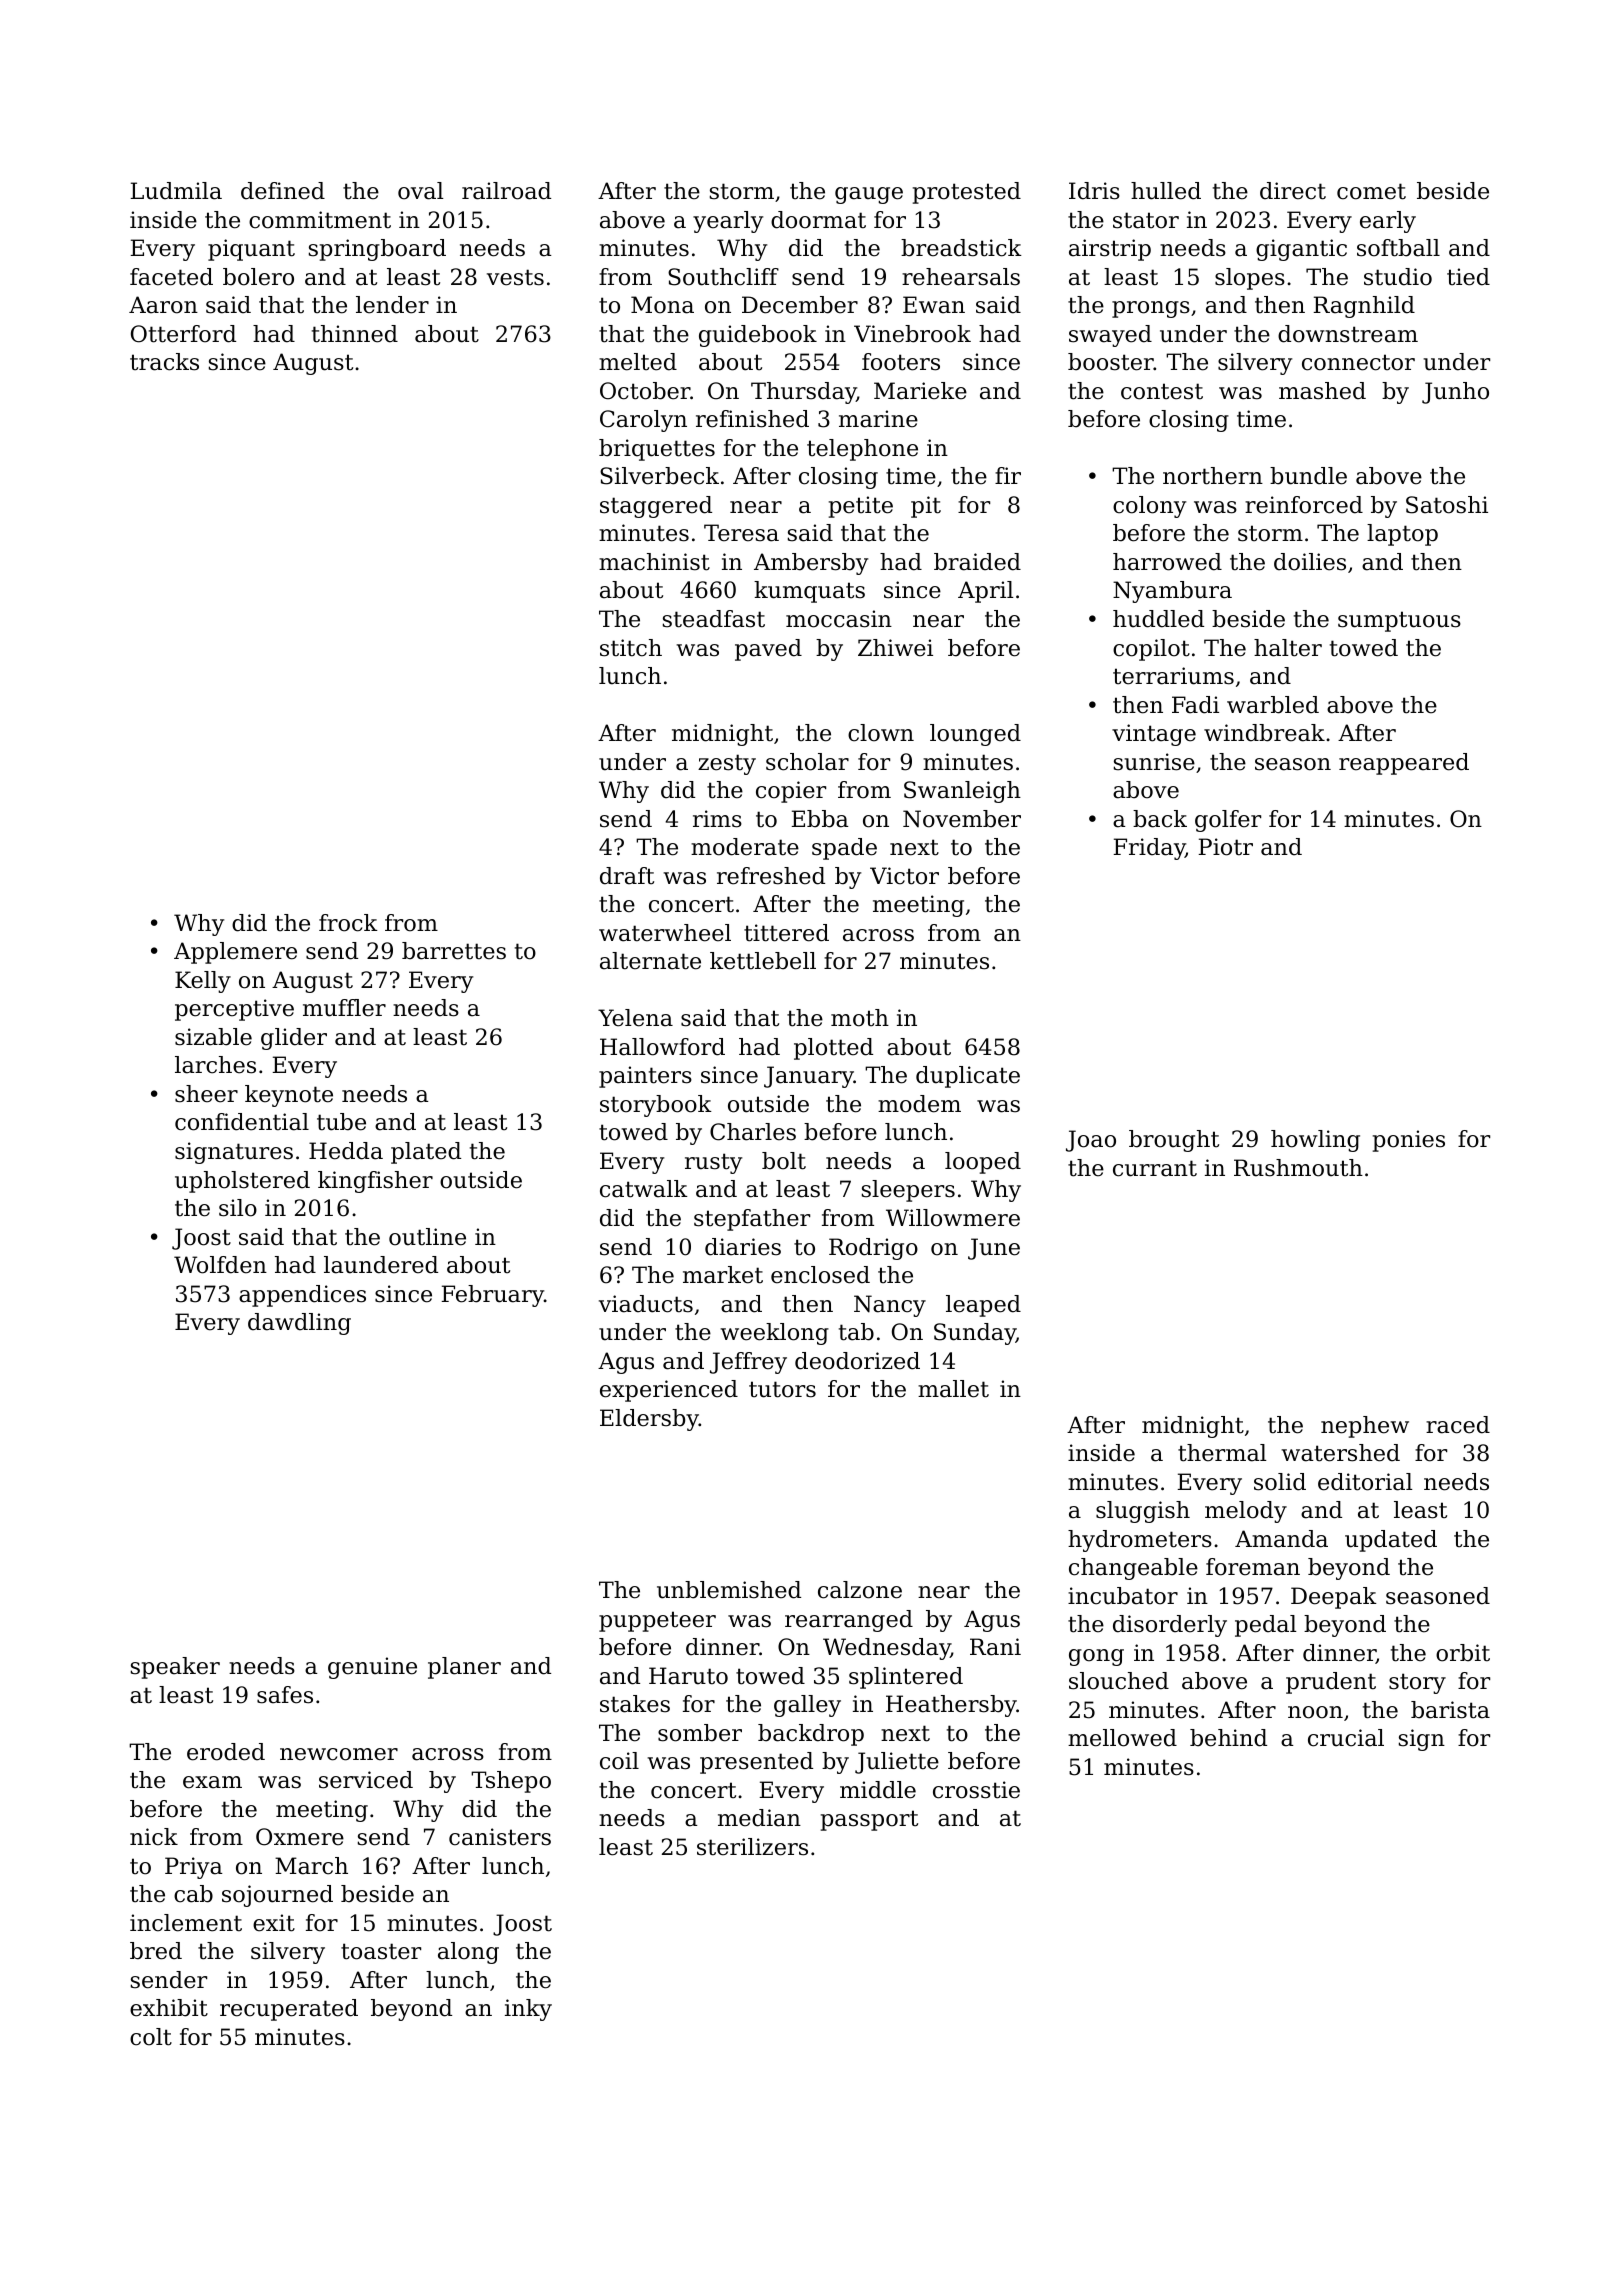 Image resolution: width=1620 pixels, height=2292 pixels. I want to click on colt, so click(151, 2037).
